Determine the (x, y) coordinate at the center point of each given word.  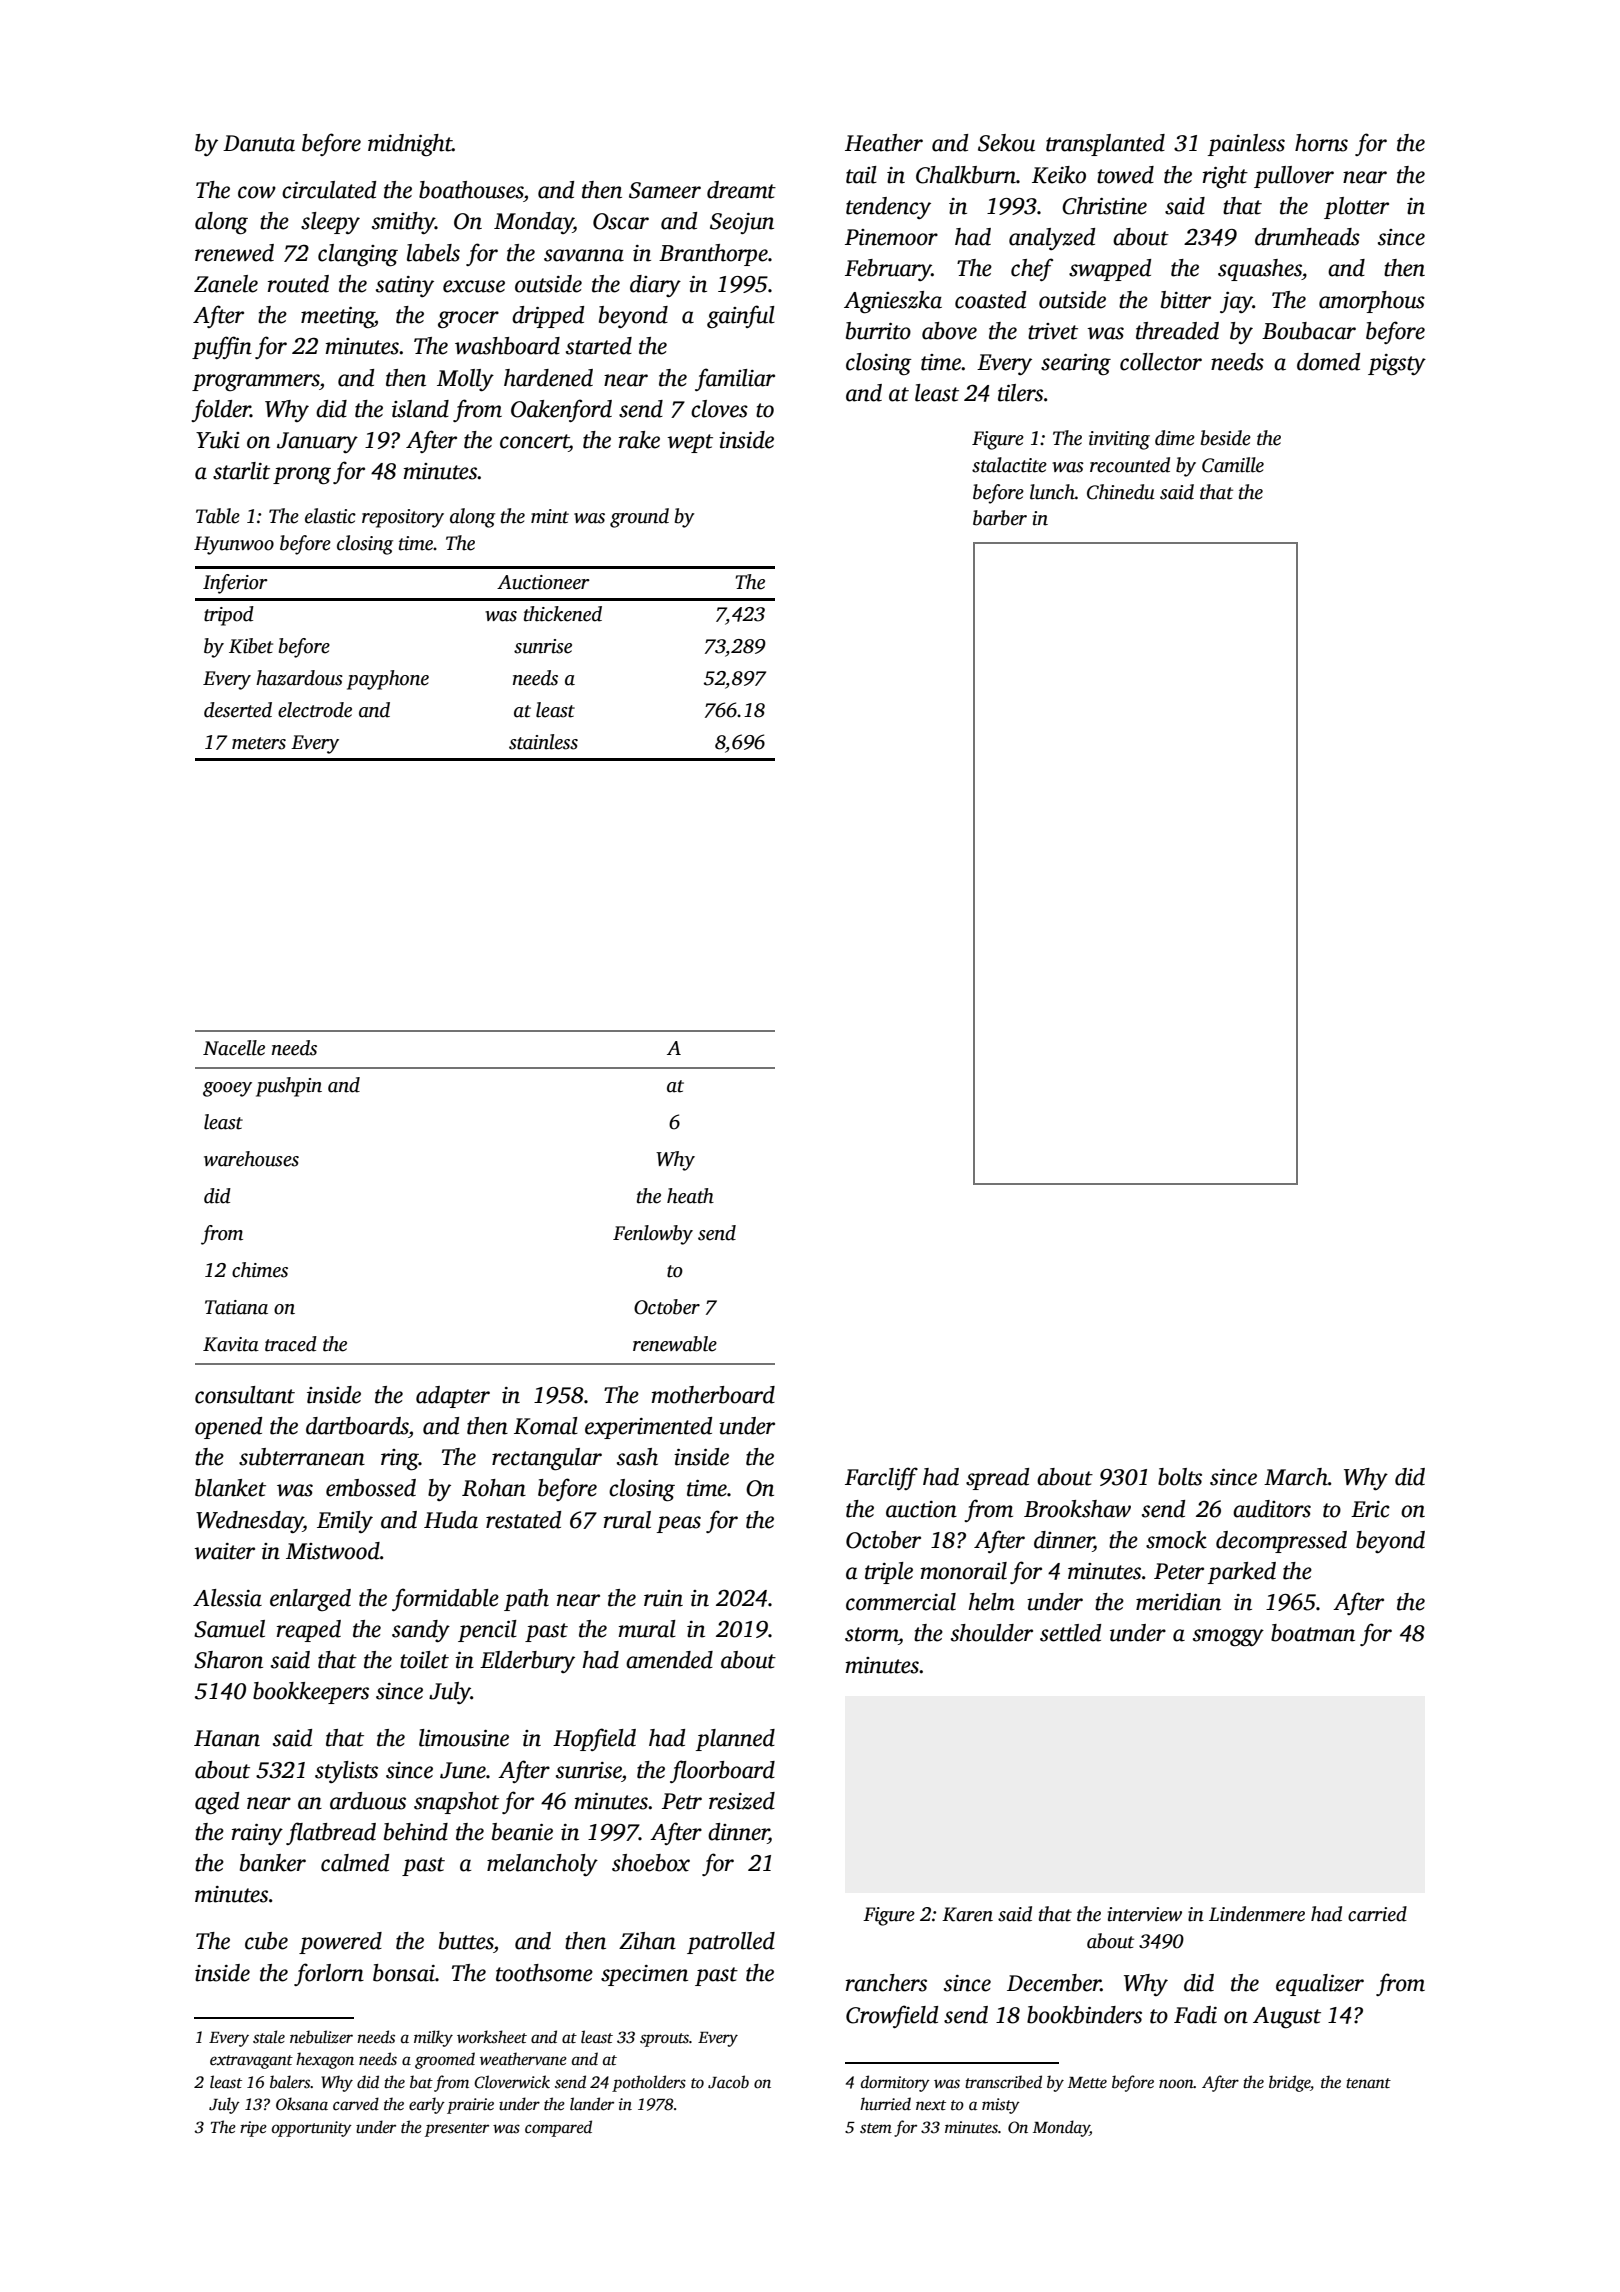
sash (637, 1457)
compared (558, 2128)
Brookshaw (1077, 1509)
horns (1321, 143)
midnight (410, 145)
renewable (675, 1344)
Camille (1233, 465)
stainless (543, 742)
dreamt (741, 190)
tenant (1368, 2083)
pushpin (289, 1087)
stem (876, 2128)
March (1296, 1477)
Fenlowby (653, 1235)
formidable (445, 1599)
